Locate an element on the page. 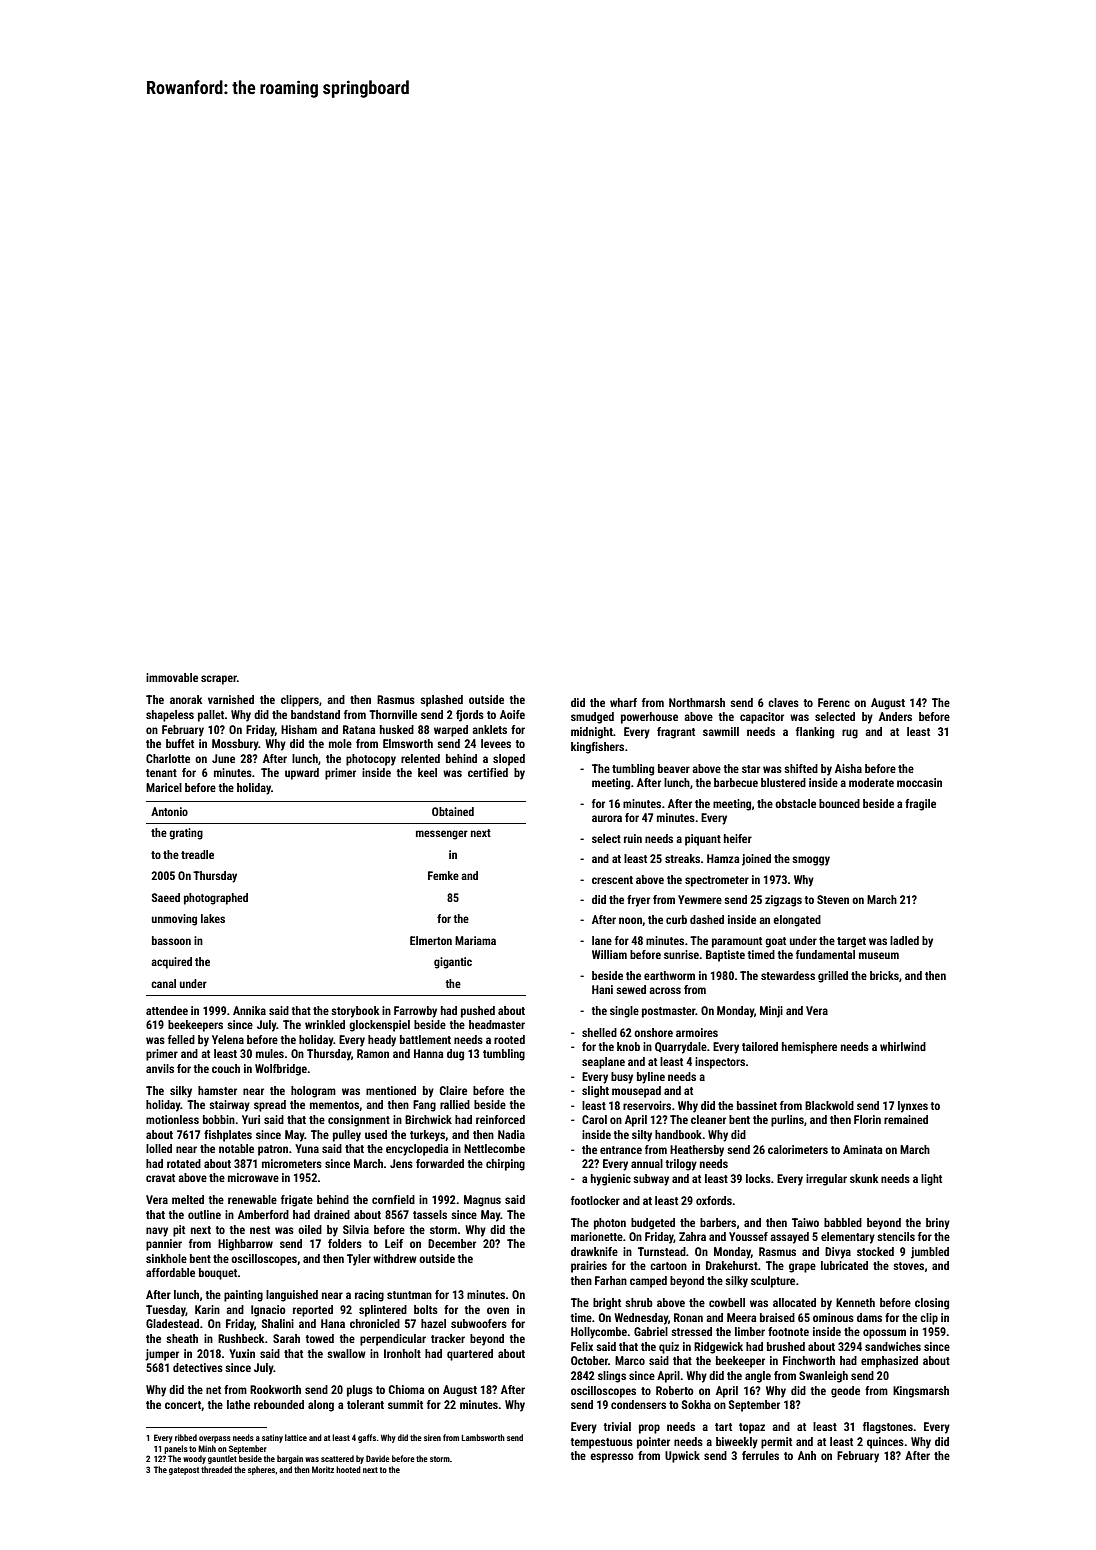  messenger is located at coordinates (442, 835).
